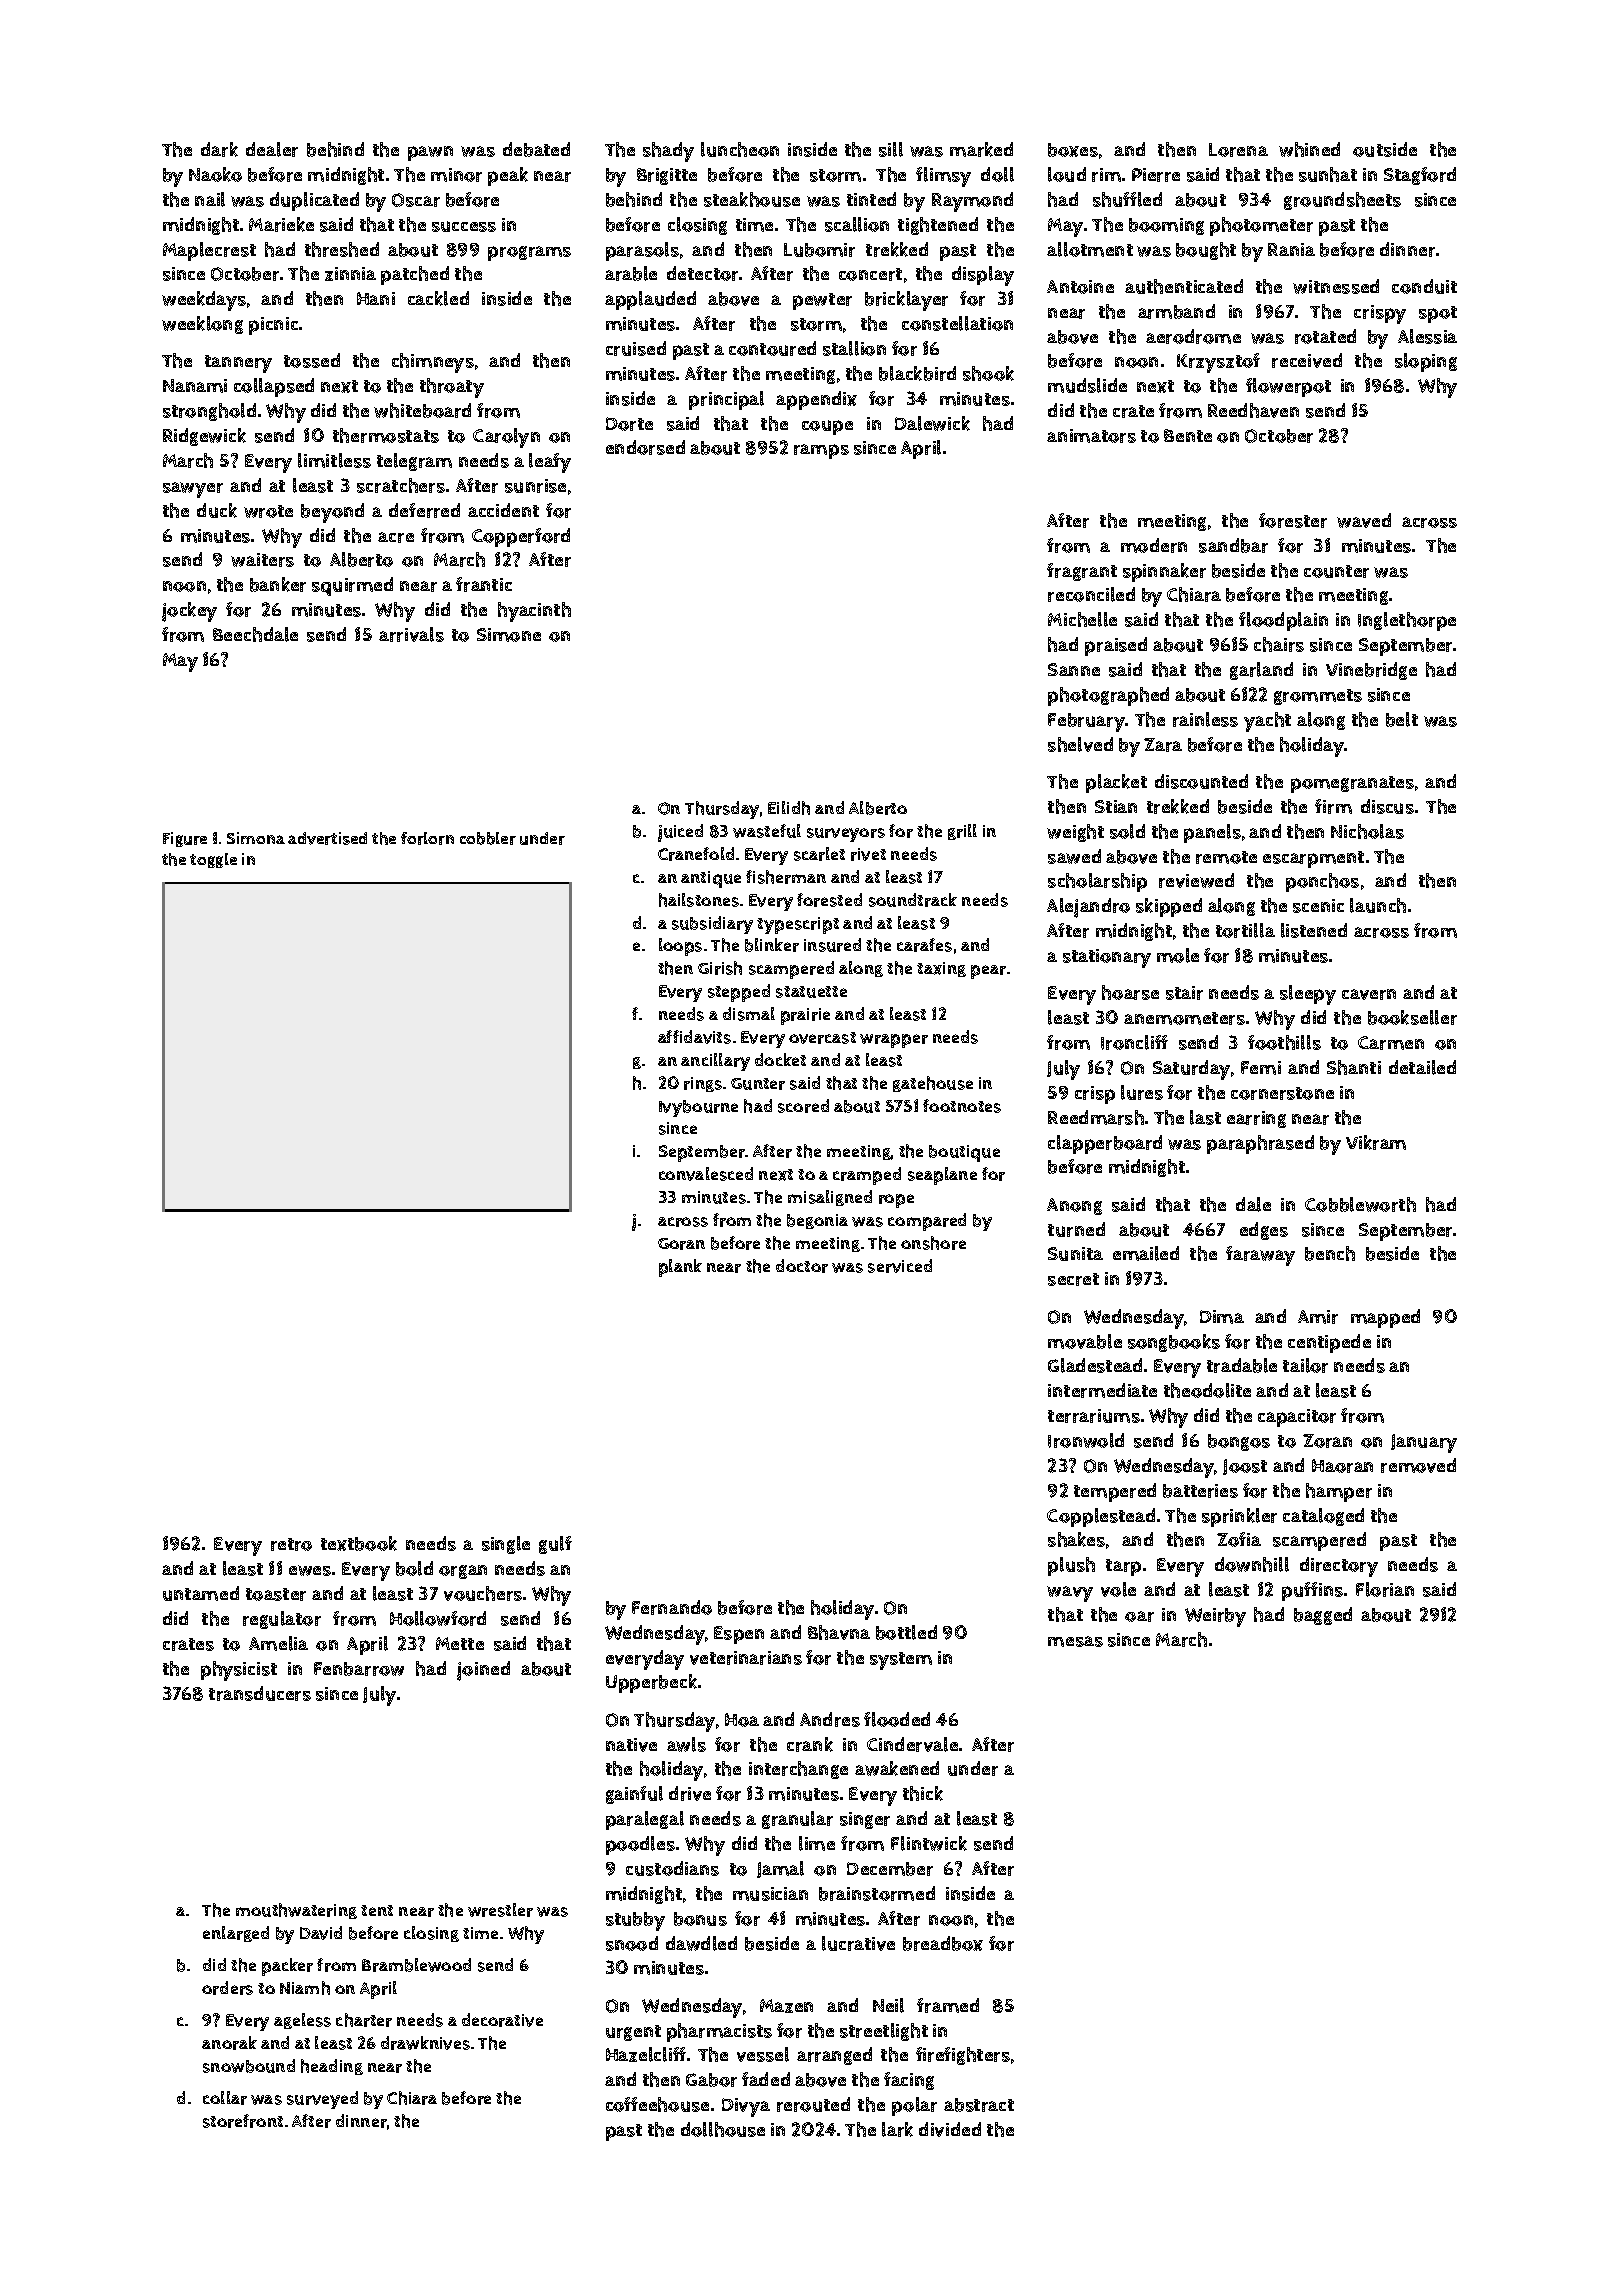 This screenshot has height=2292, width=1620. What do you see at coordinates (1233, 545) in the screenshot?
I see `sandbar` at bounding box center [1233, 545].
